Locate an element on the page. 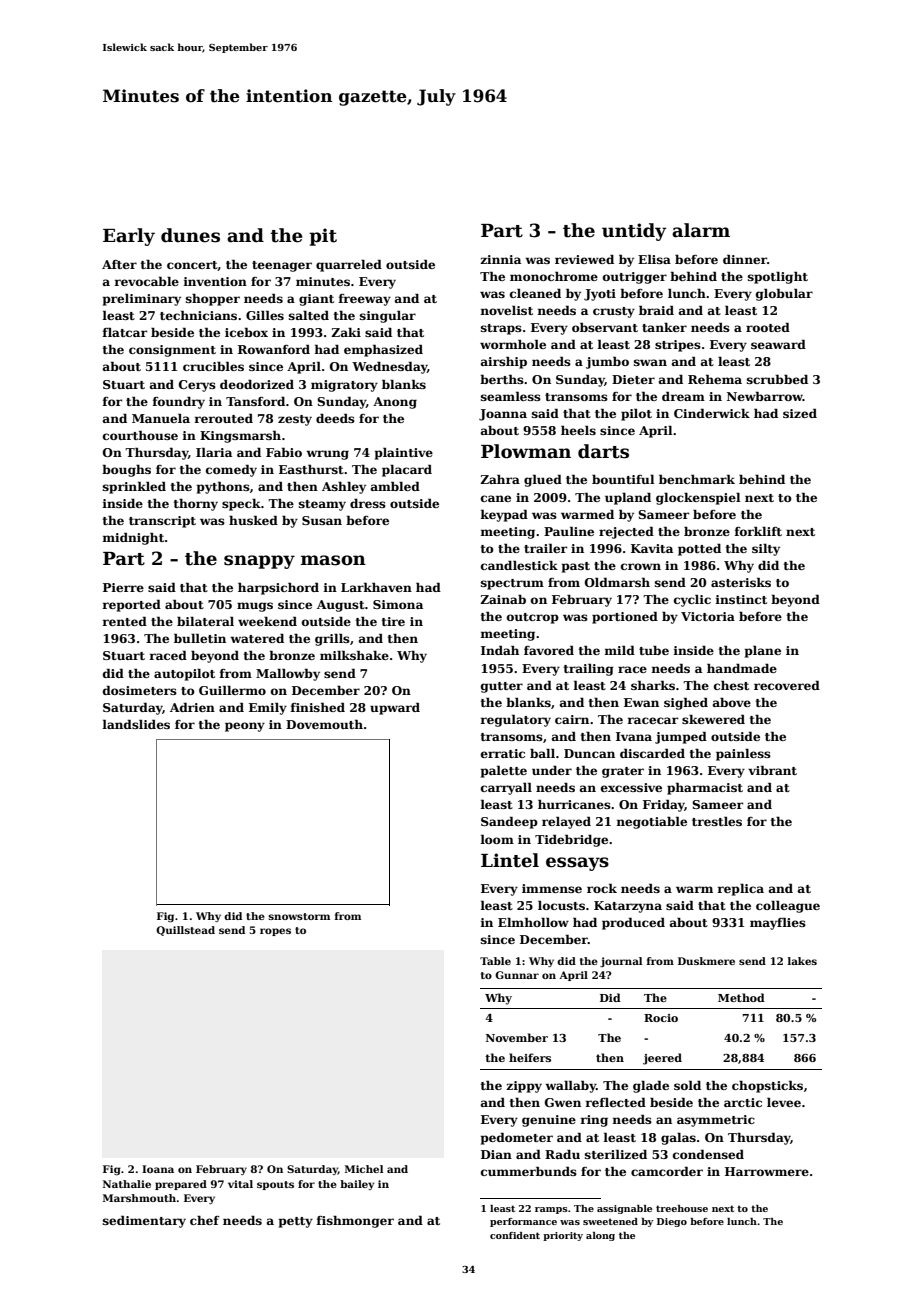  Early is located at coordinates (129, 237).
